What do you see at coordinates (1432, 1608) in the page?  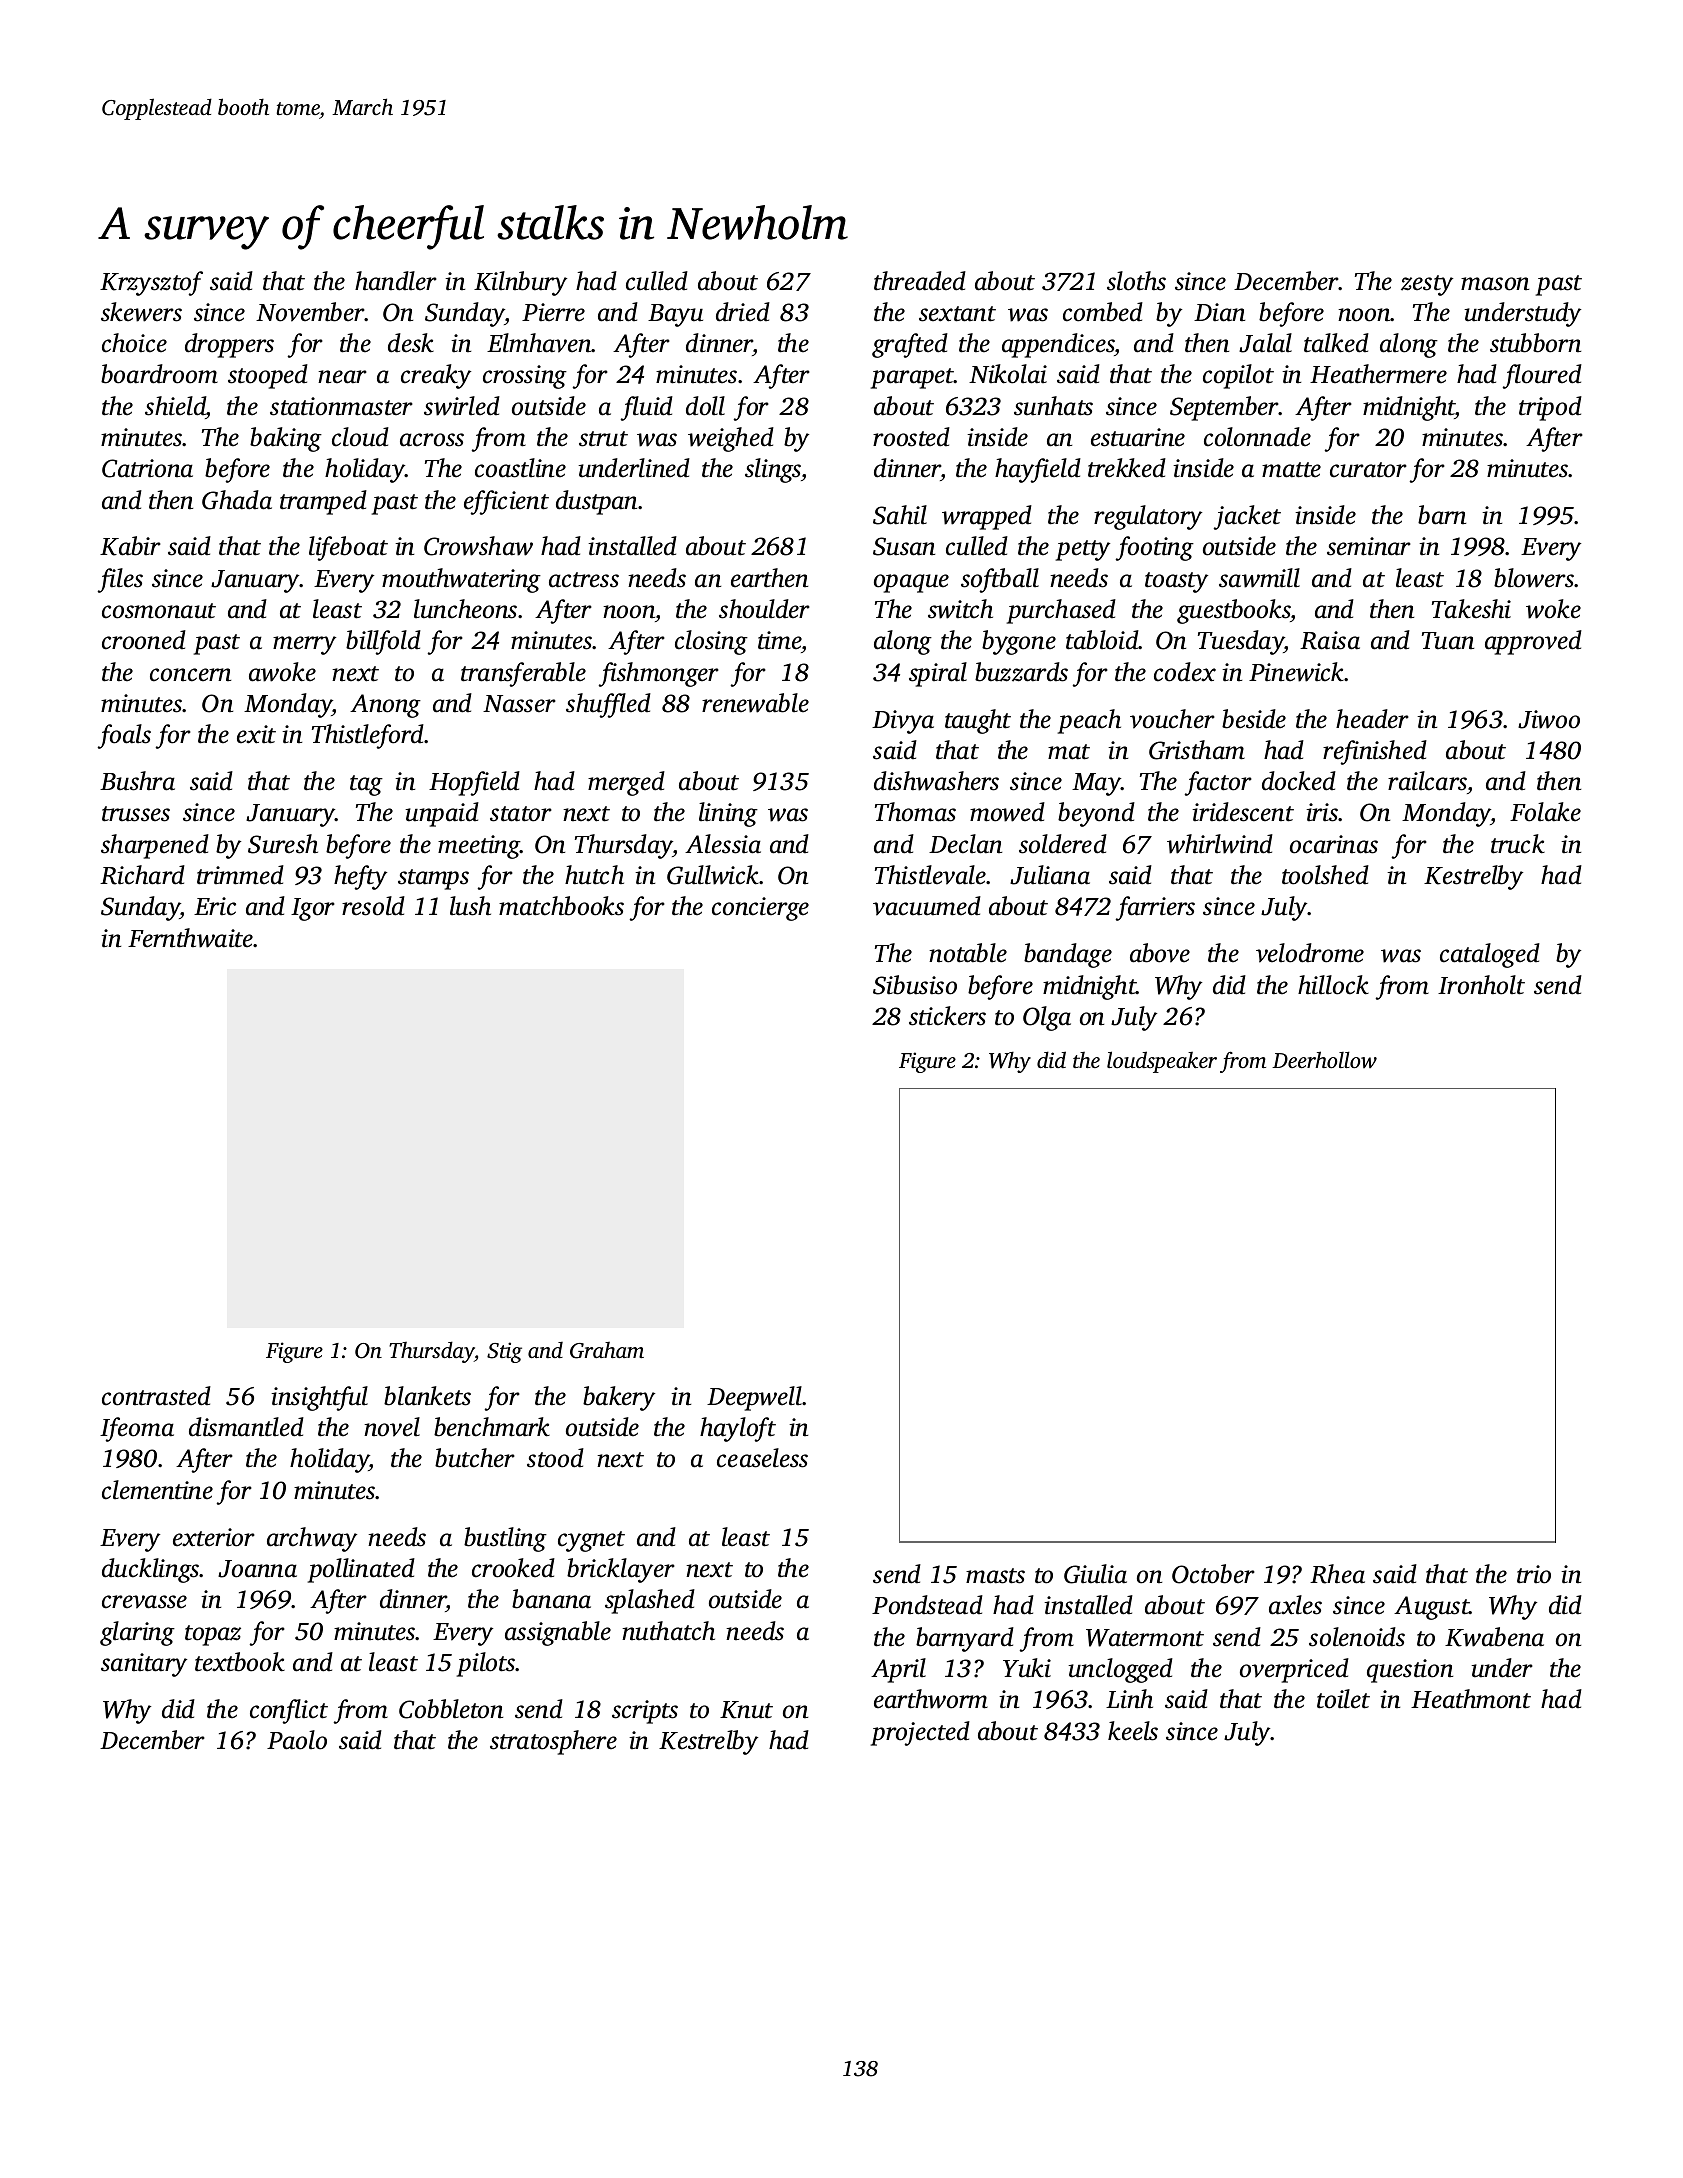 I see `August` at bounding box center [1432, 1608].
